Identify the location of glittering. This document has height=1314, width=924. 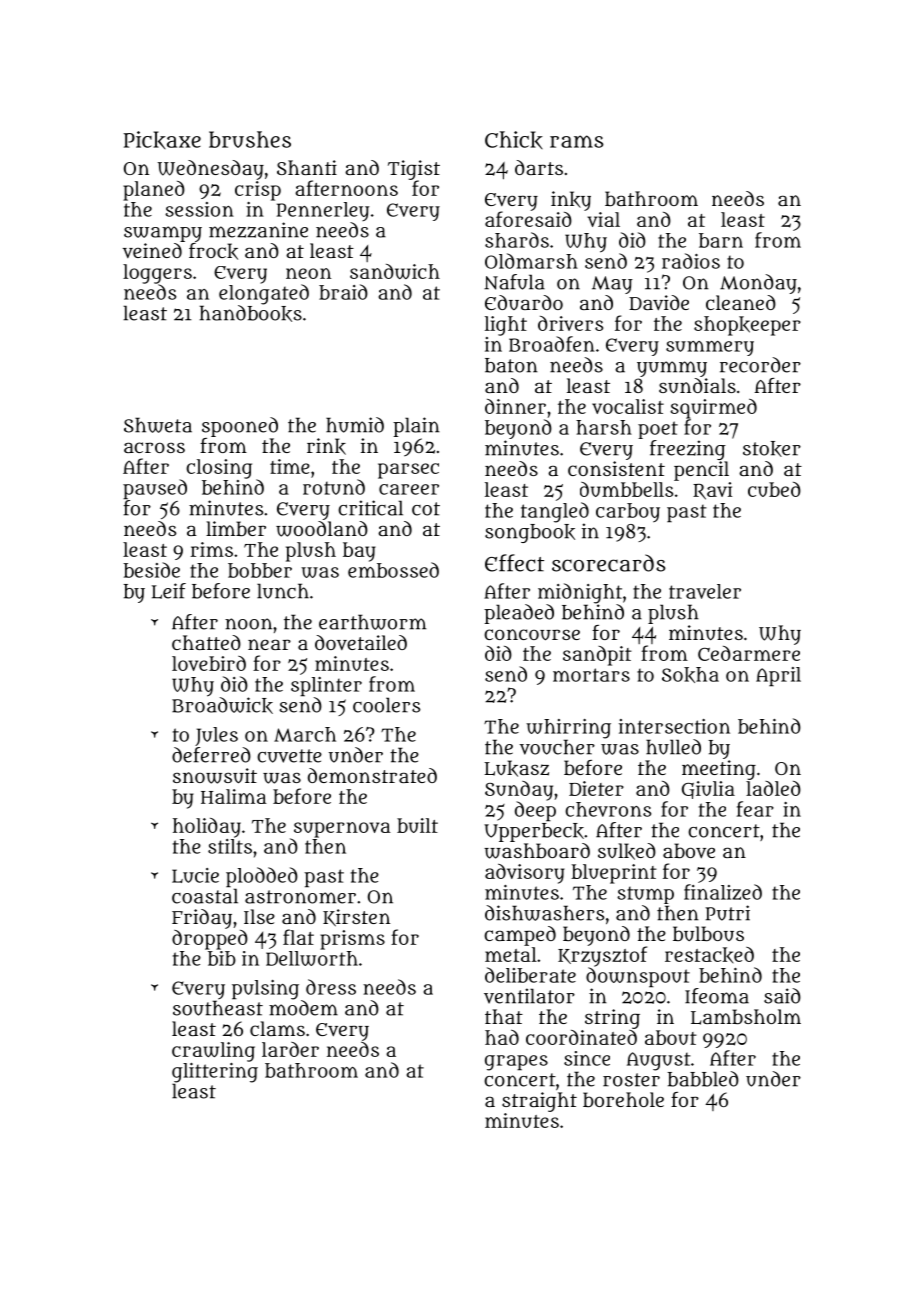
(215, 1073).
